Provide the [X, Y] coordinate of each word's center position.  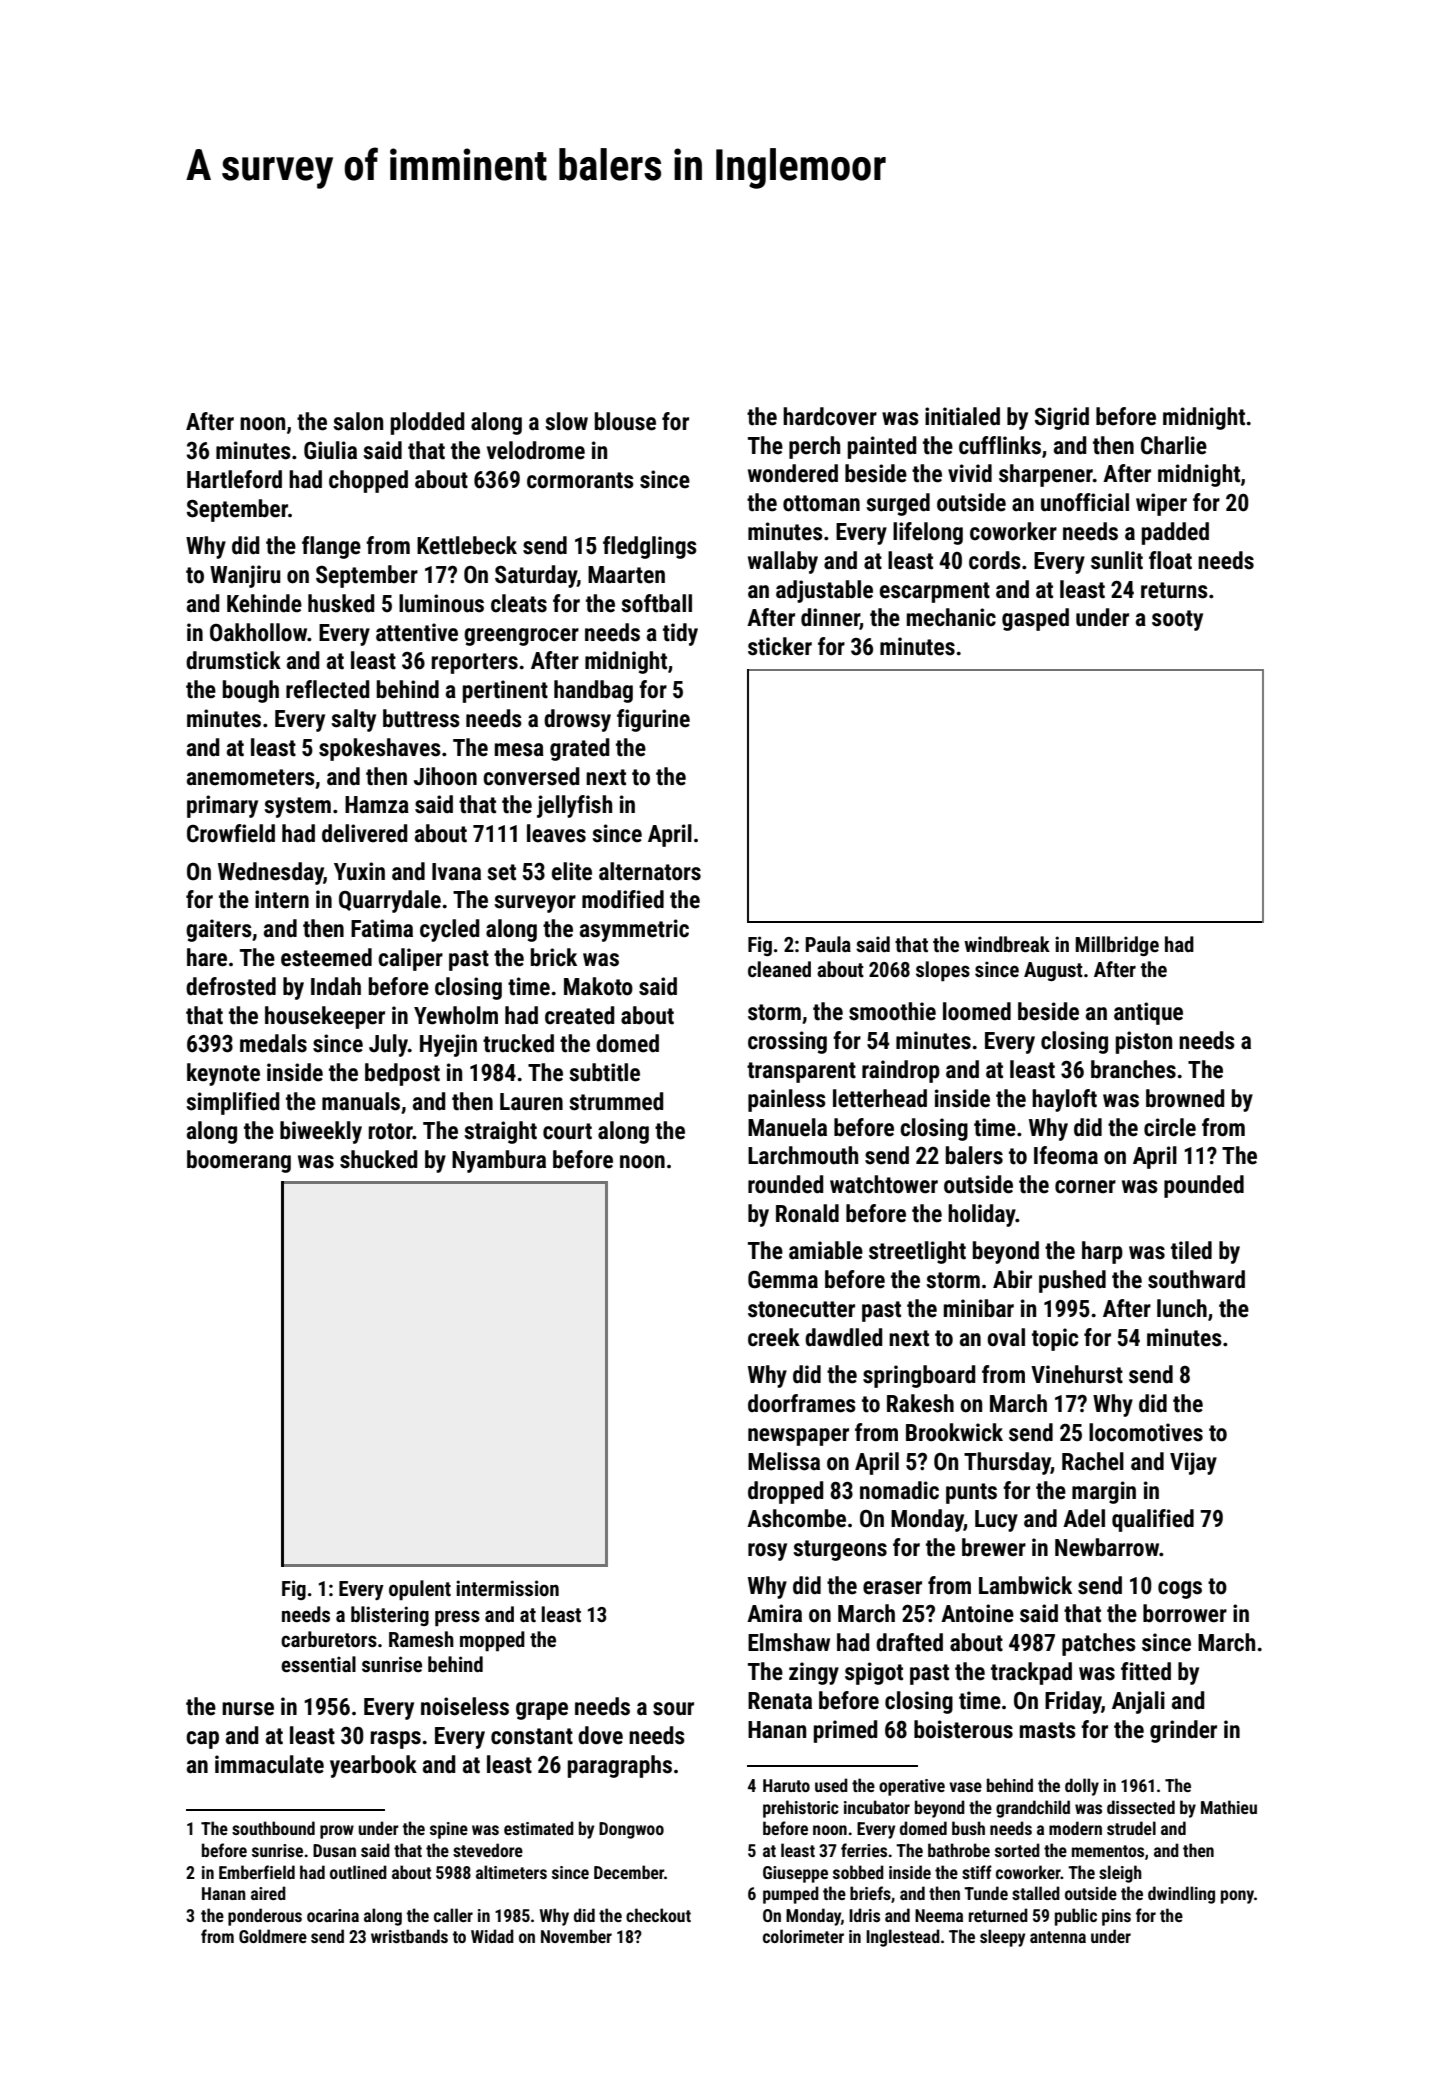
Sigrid [1062, 418]
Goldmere [273, 1936]
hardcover [830, 416]
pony [1237, 1897]
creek [774, 1337]
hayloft [1064, 1100]
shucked [379, 1159]
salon [358, 421]
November [576, 1936]
